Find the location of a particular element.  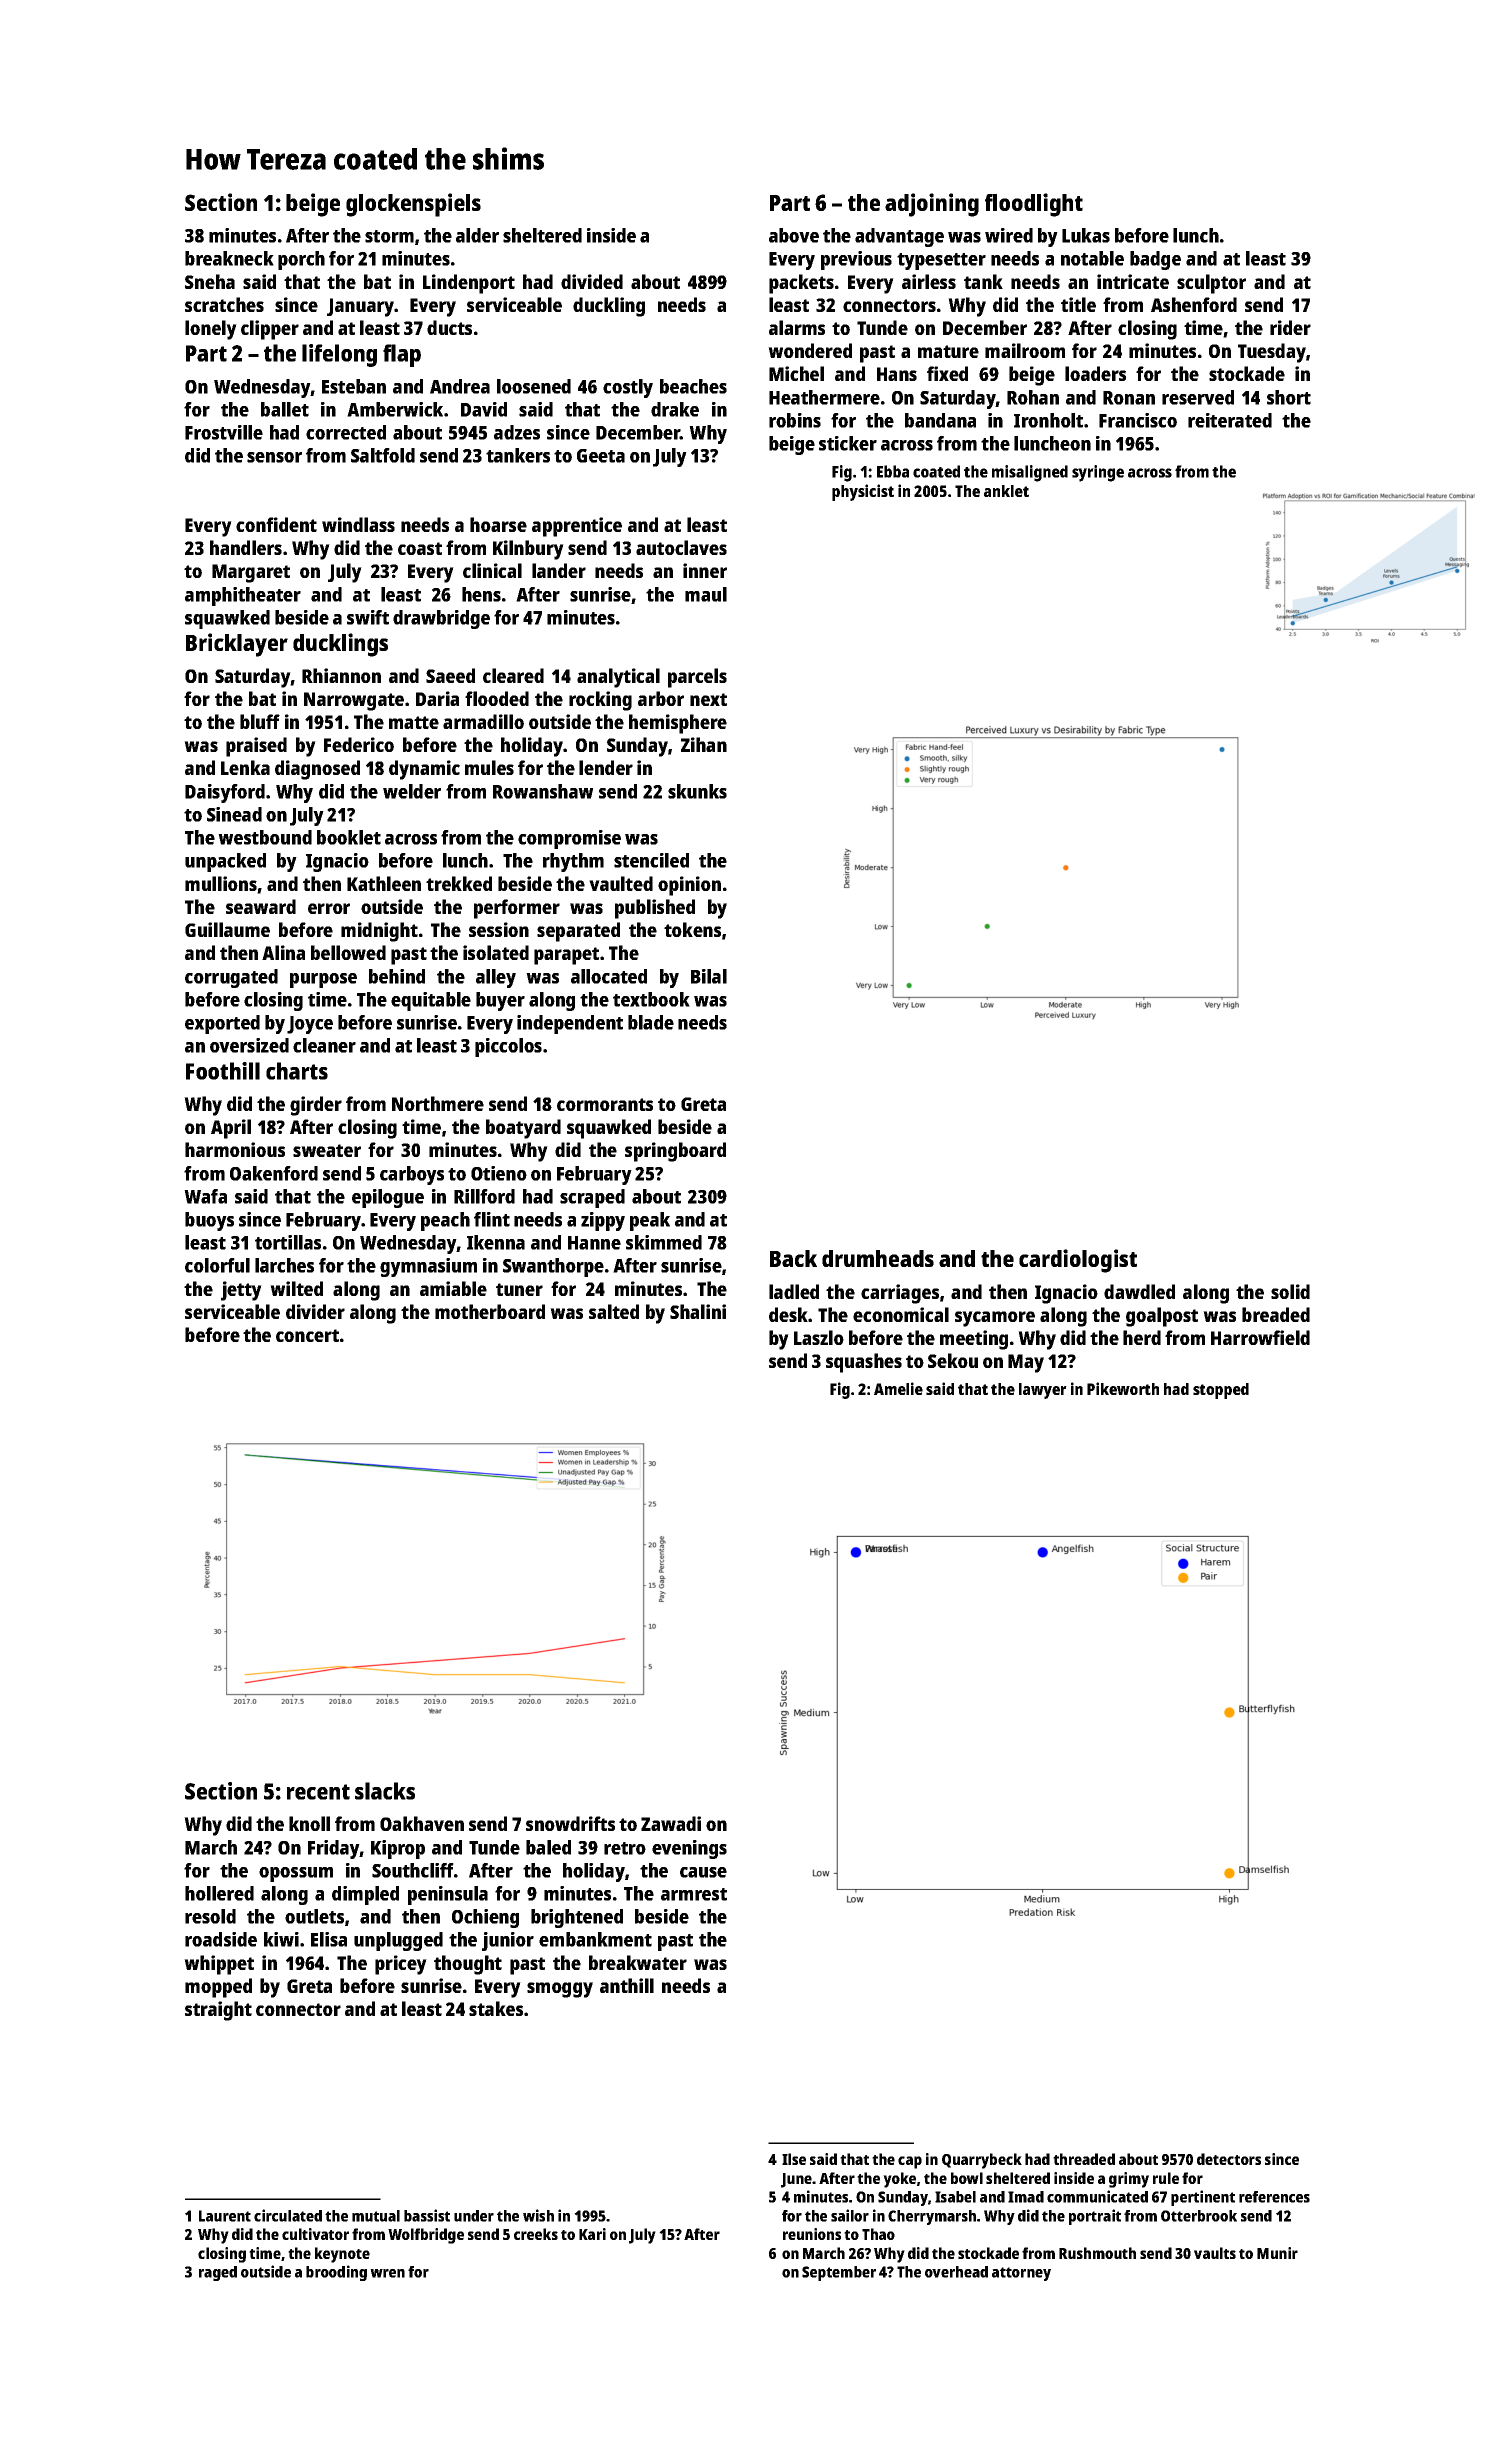

Laurent is located at coordinates (225, 2216).
